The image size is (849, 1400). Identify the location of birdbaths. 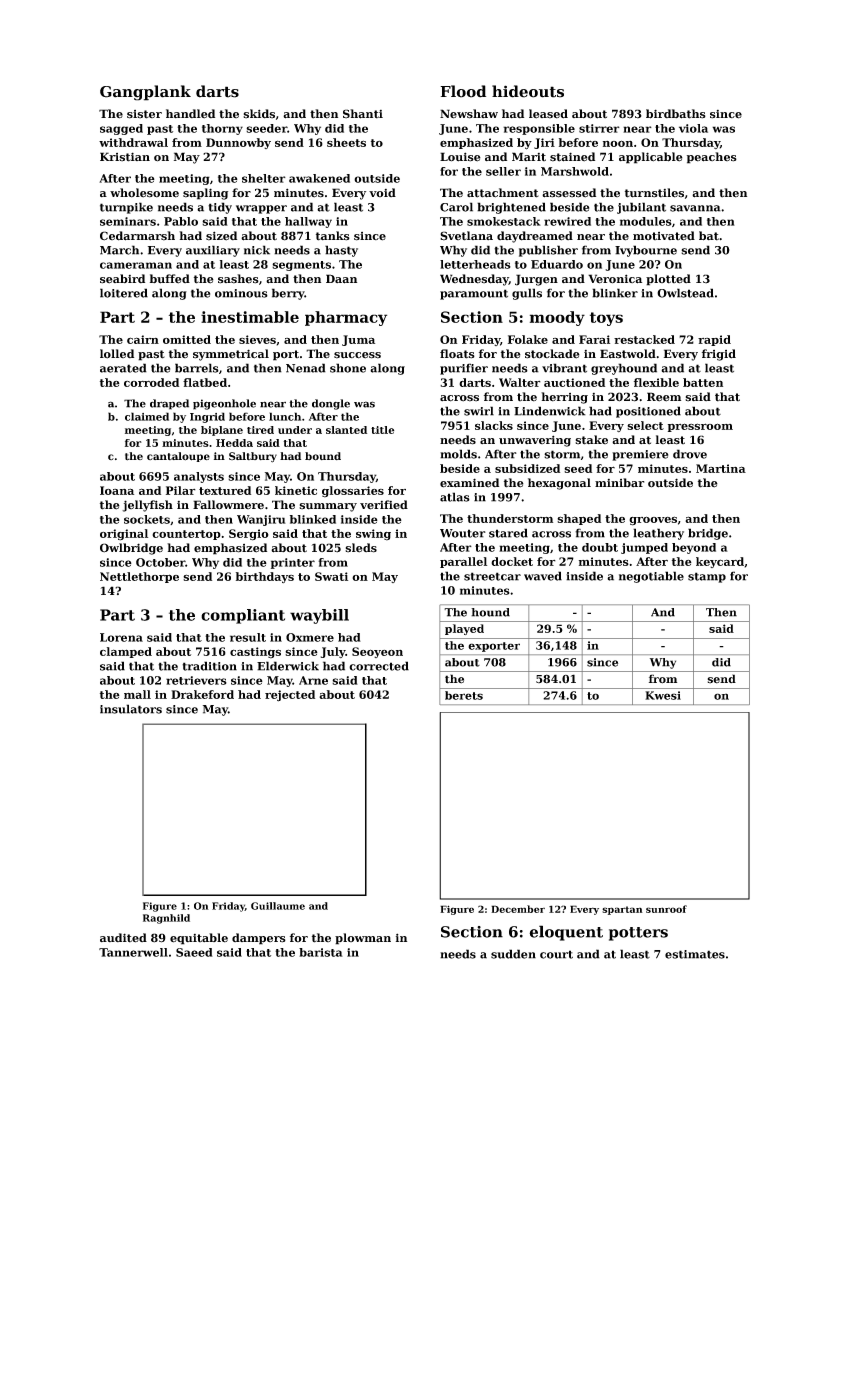
(676, 114).
